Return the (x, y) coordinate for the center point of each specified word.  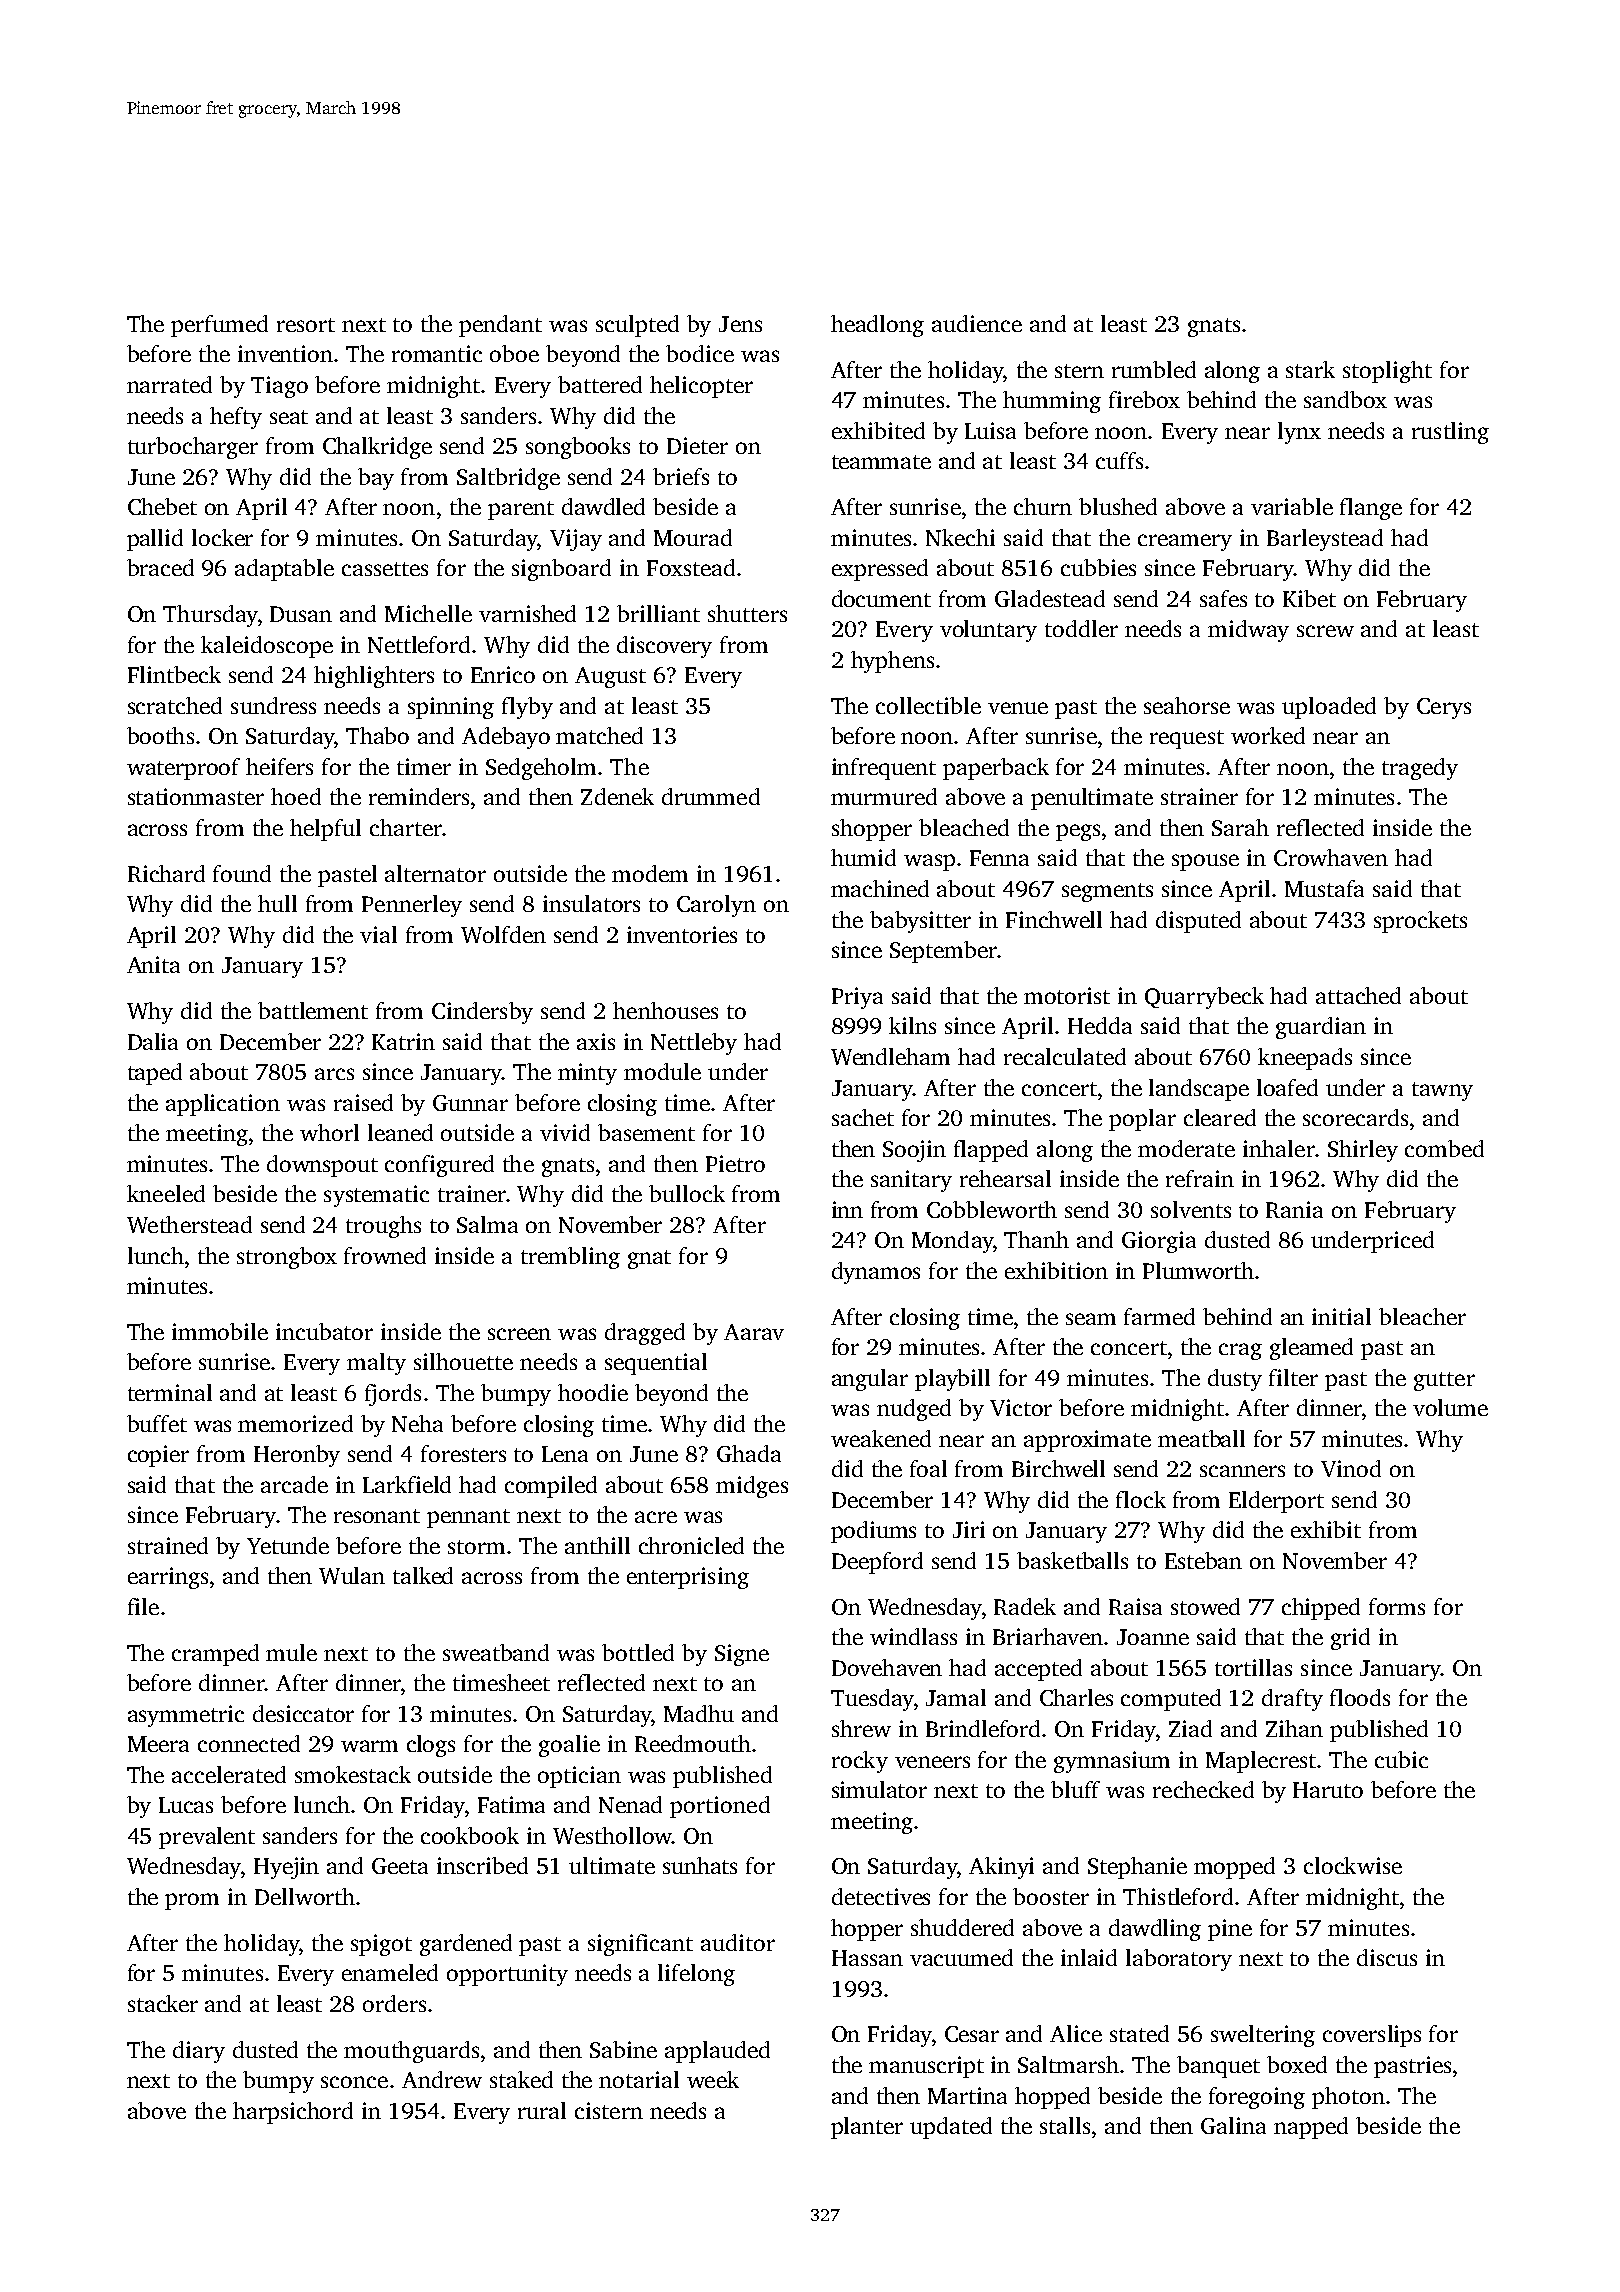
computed (1171, 1700)
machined (880, 888)
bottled (638, 1652)
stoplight (1387, 372)
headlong (877, 326)
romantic (437, 353)
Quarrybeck (1204, 998)
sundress (273, 705)
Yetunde (288, 1545)
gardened (466, 1945)
